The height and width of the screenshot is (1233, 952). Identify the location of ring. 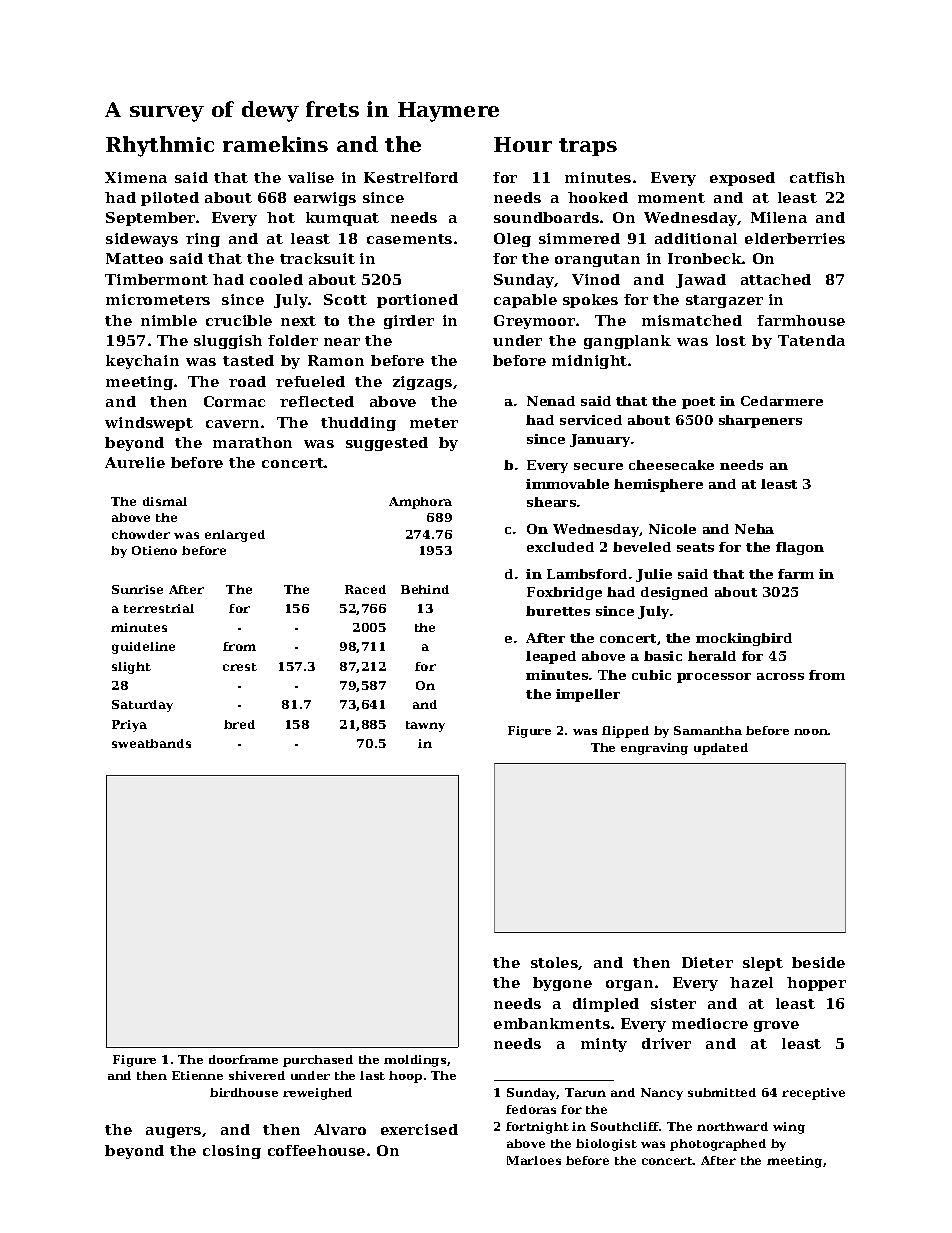
(203, 240).
